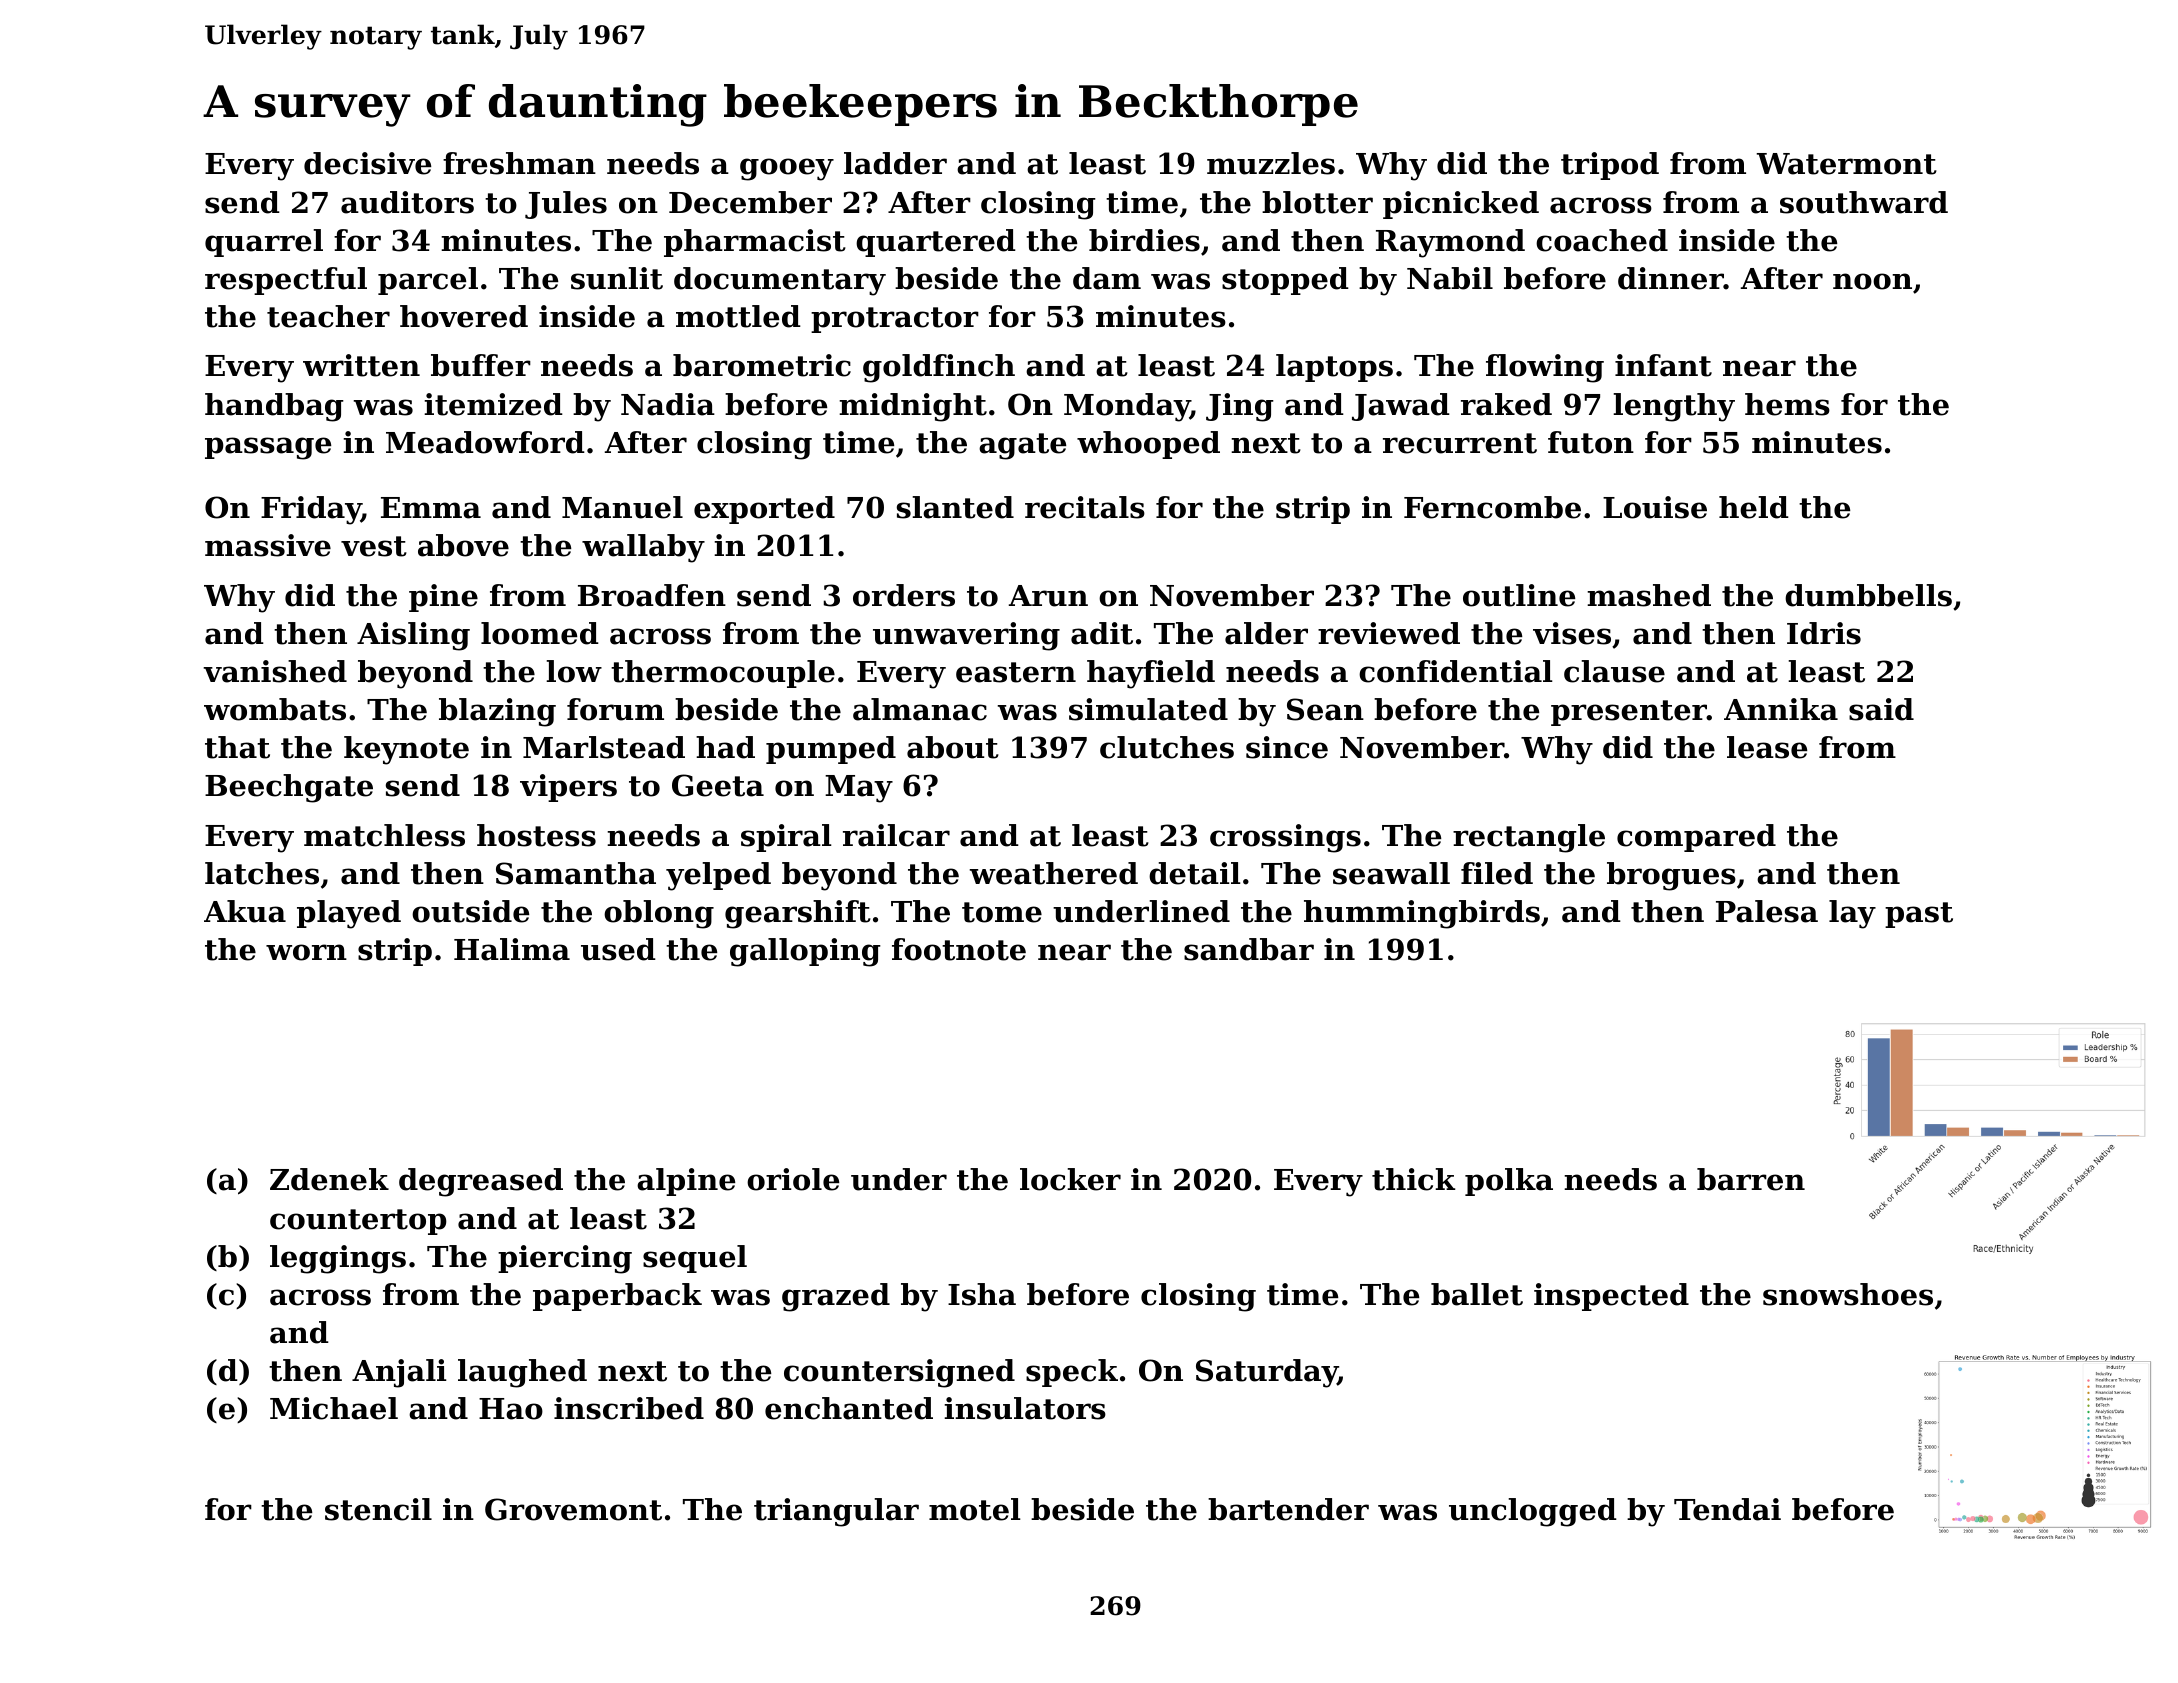 The width and height of the document is (2178, 1683). What do you see at coordinates (895, 163) in the document?
I see `ladder` at bounding box center [895, 163].
